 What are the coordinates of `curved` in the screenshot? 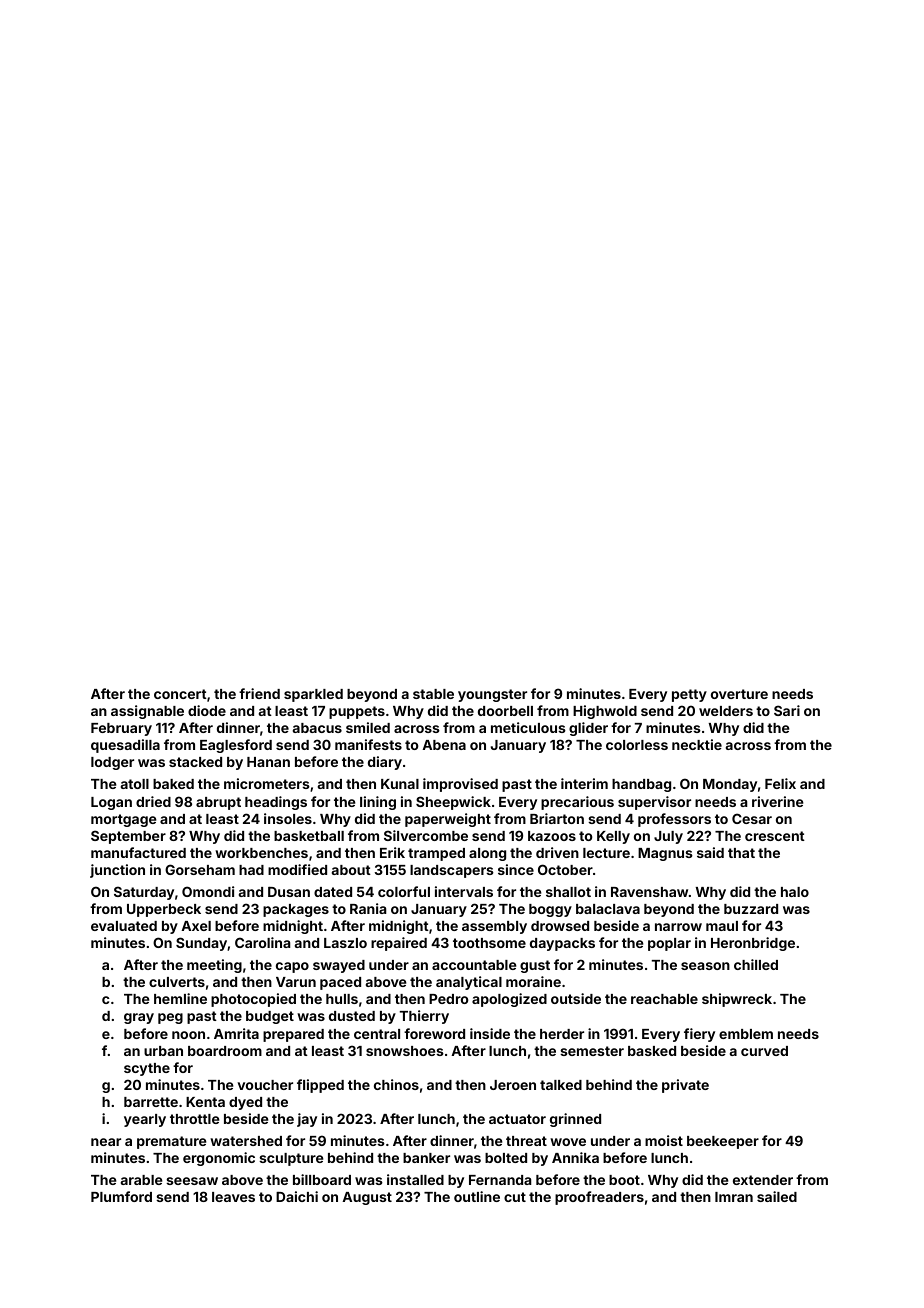 It's located at (764, 1051).
